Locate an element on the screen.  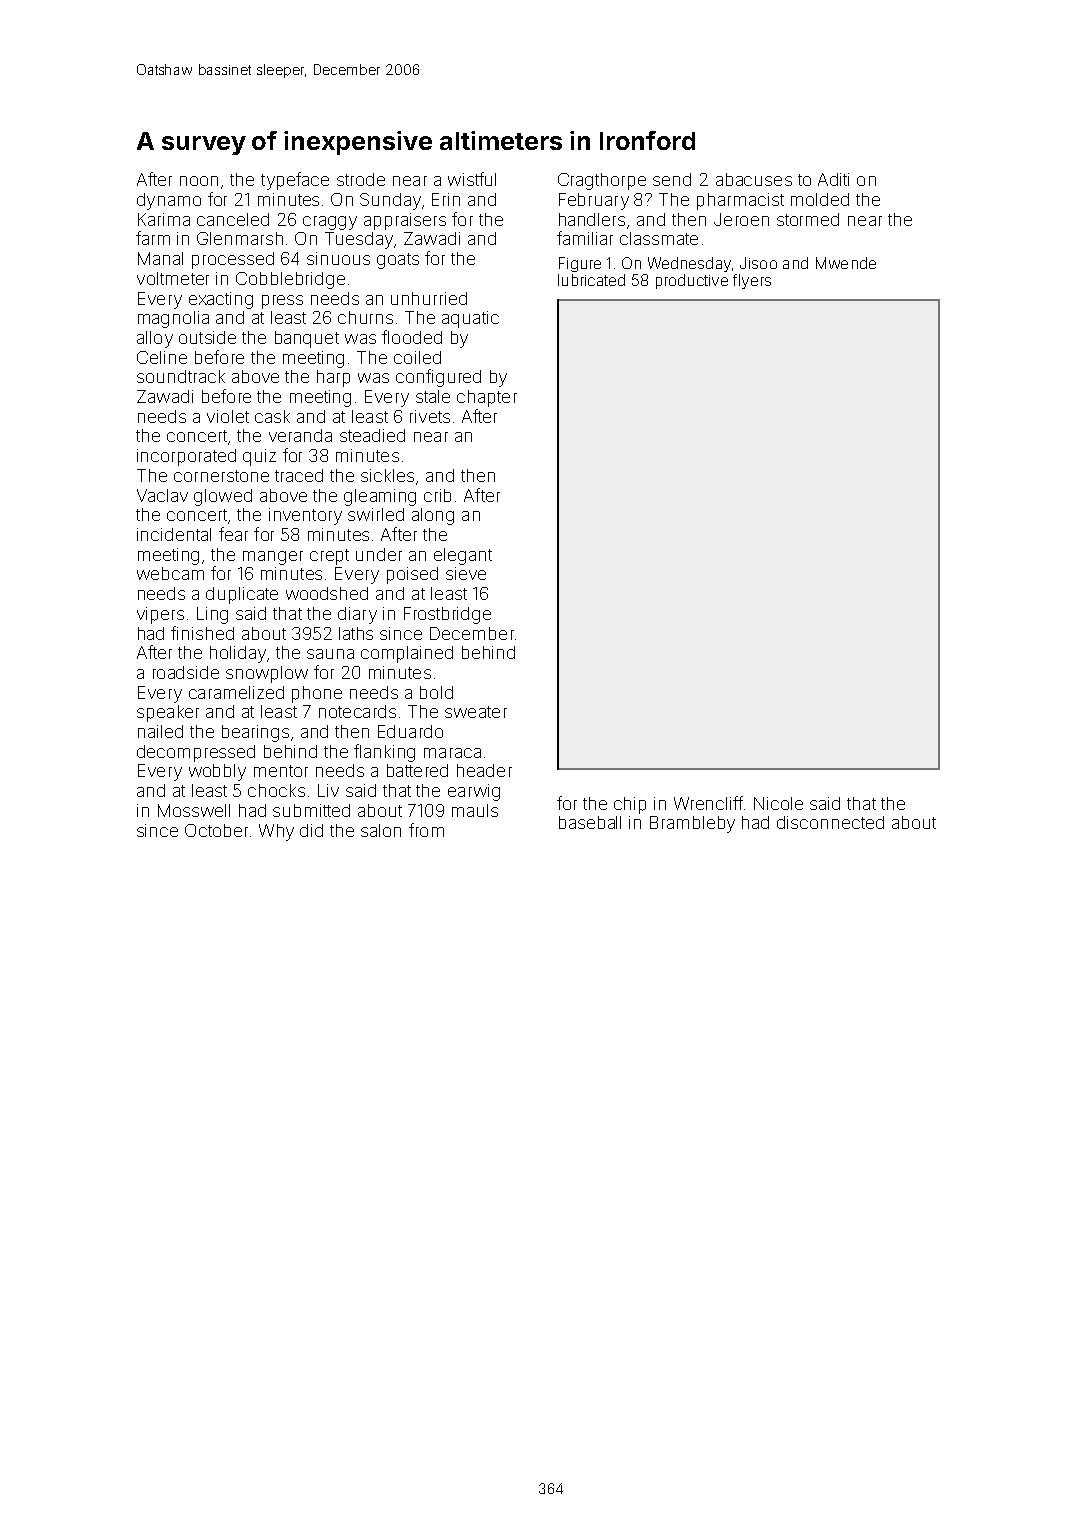
wobbly is located at coordinates (217, 772).
